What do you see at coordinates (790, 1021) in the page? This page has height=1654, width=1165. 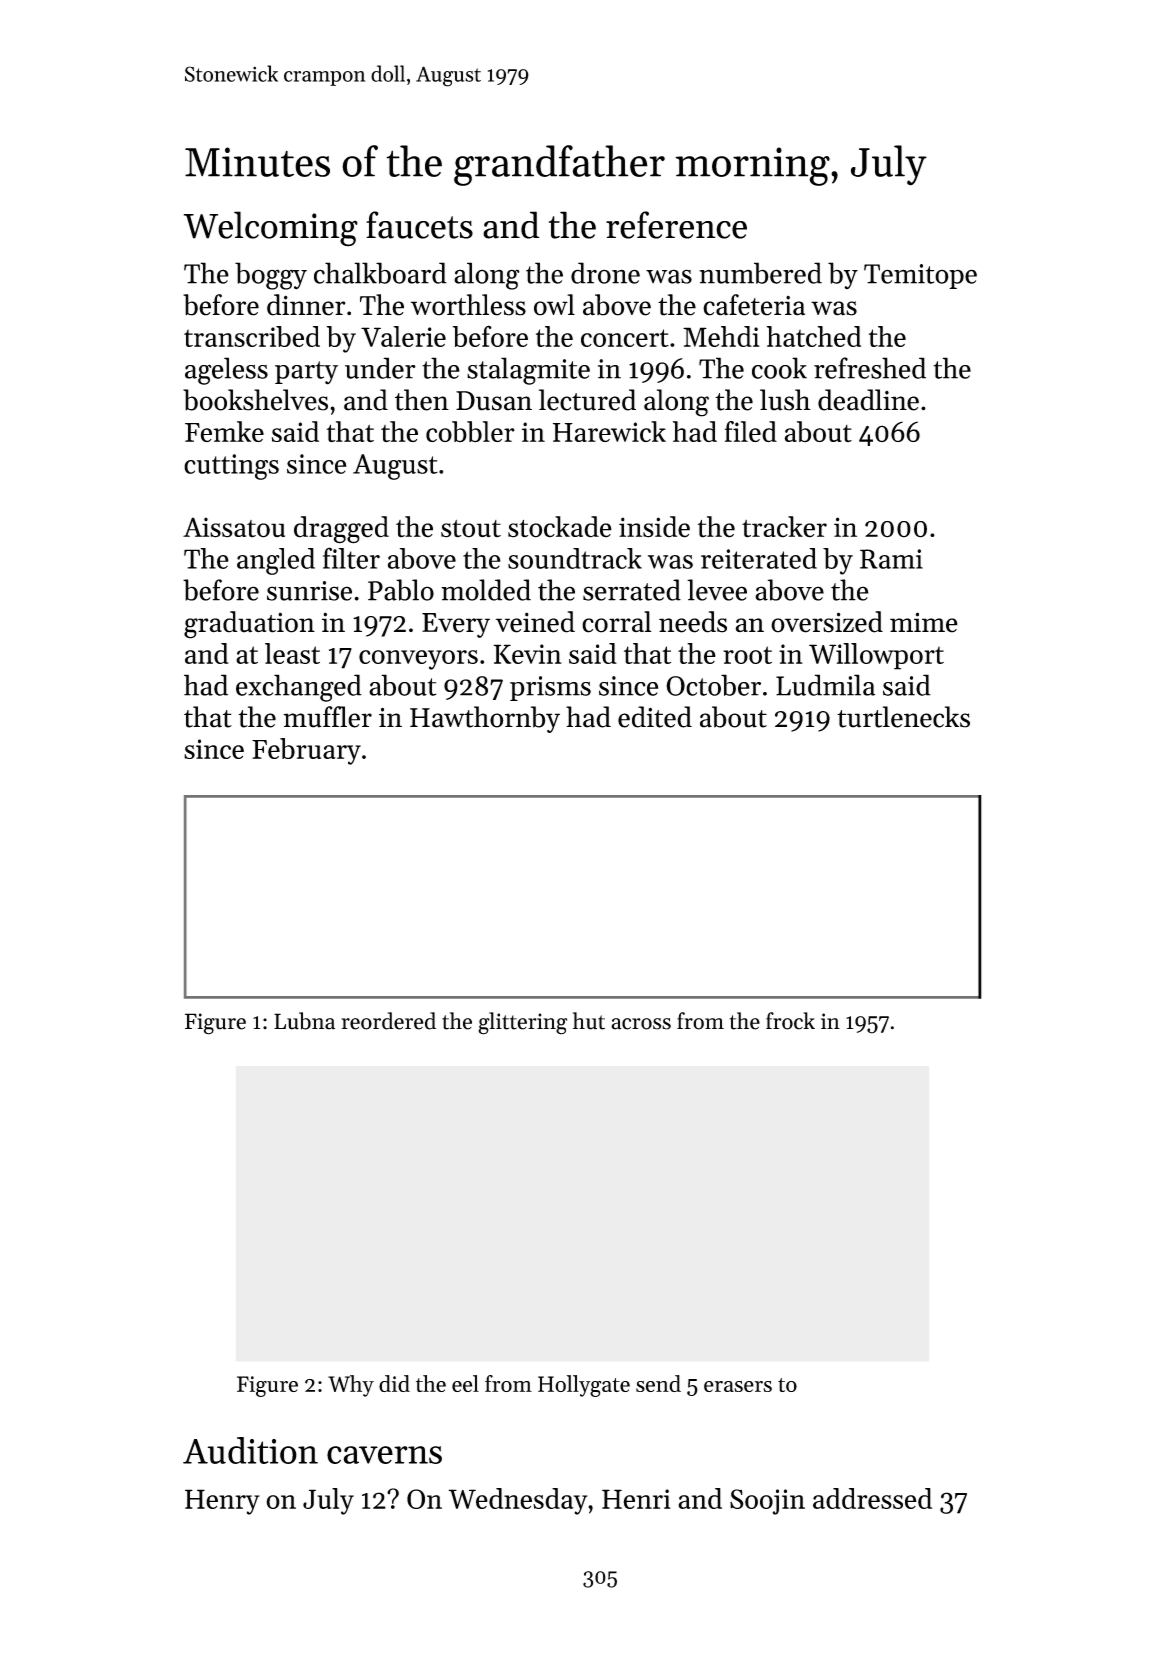 I see `frock` at bounding box center [790, 1021].
